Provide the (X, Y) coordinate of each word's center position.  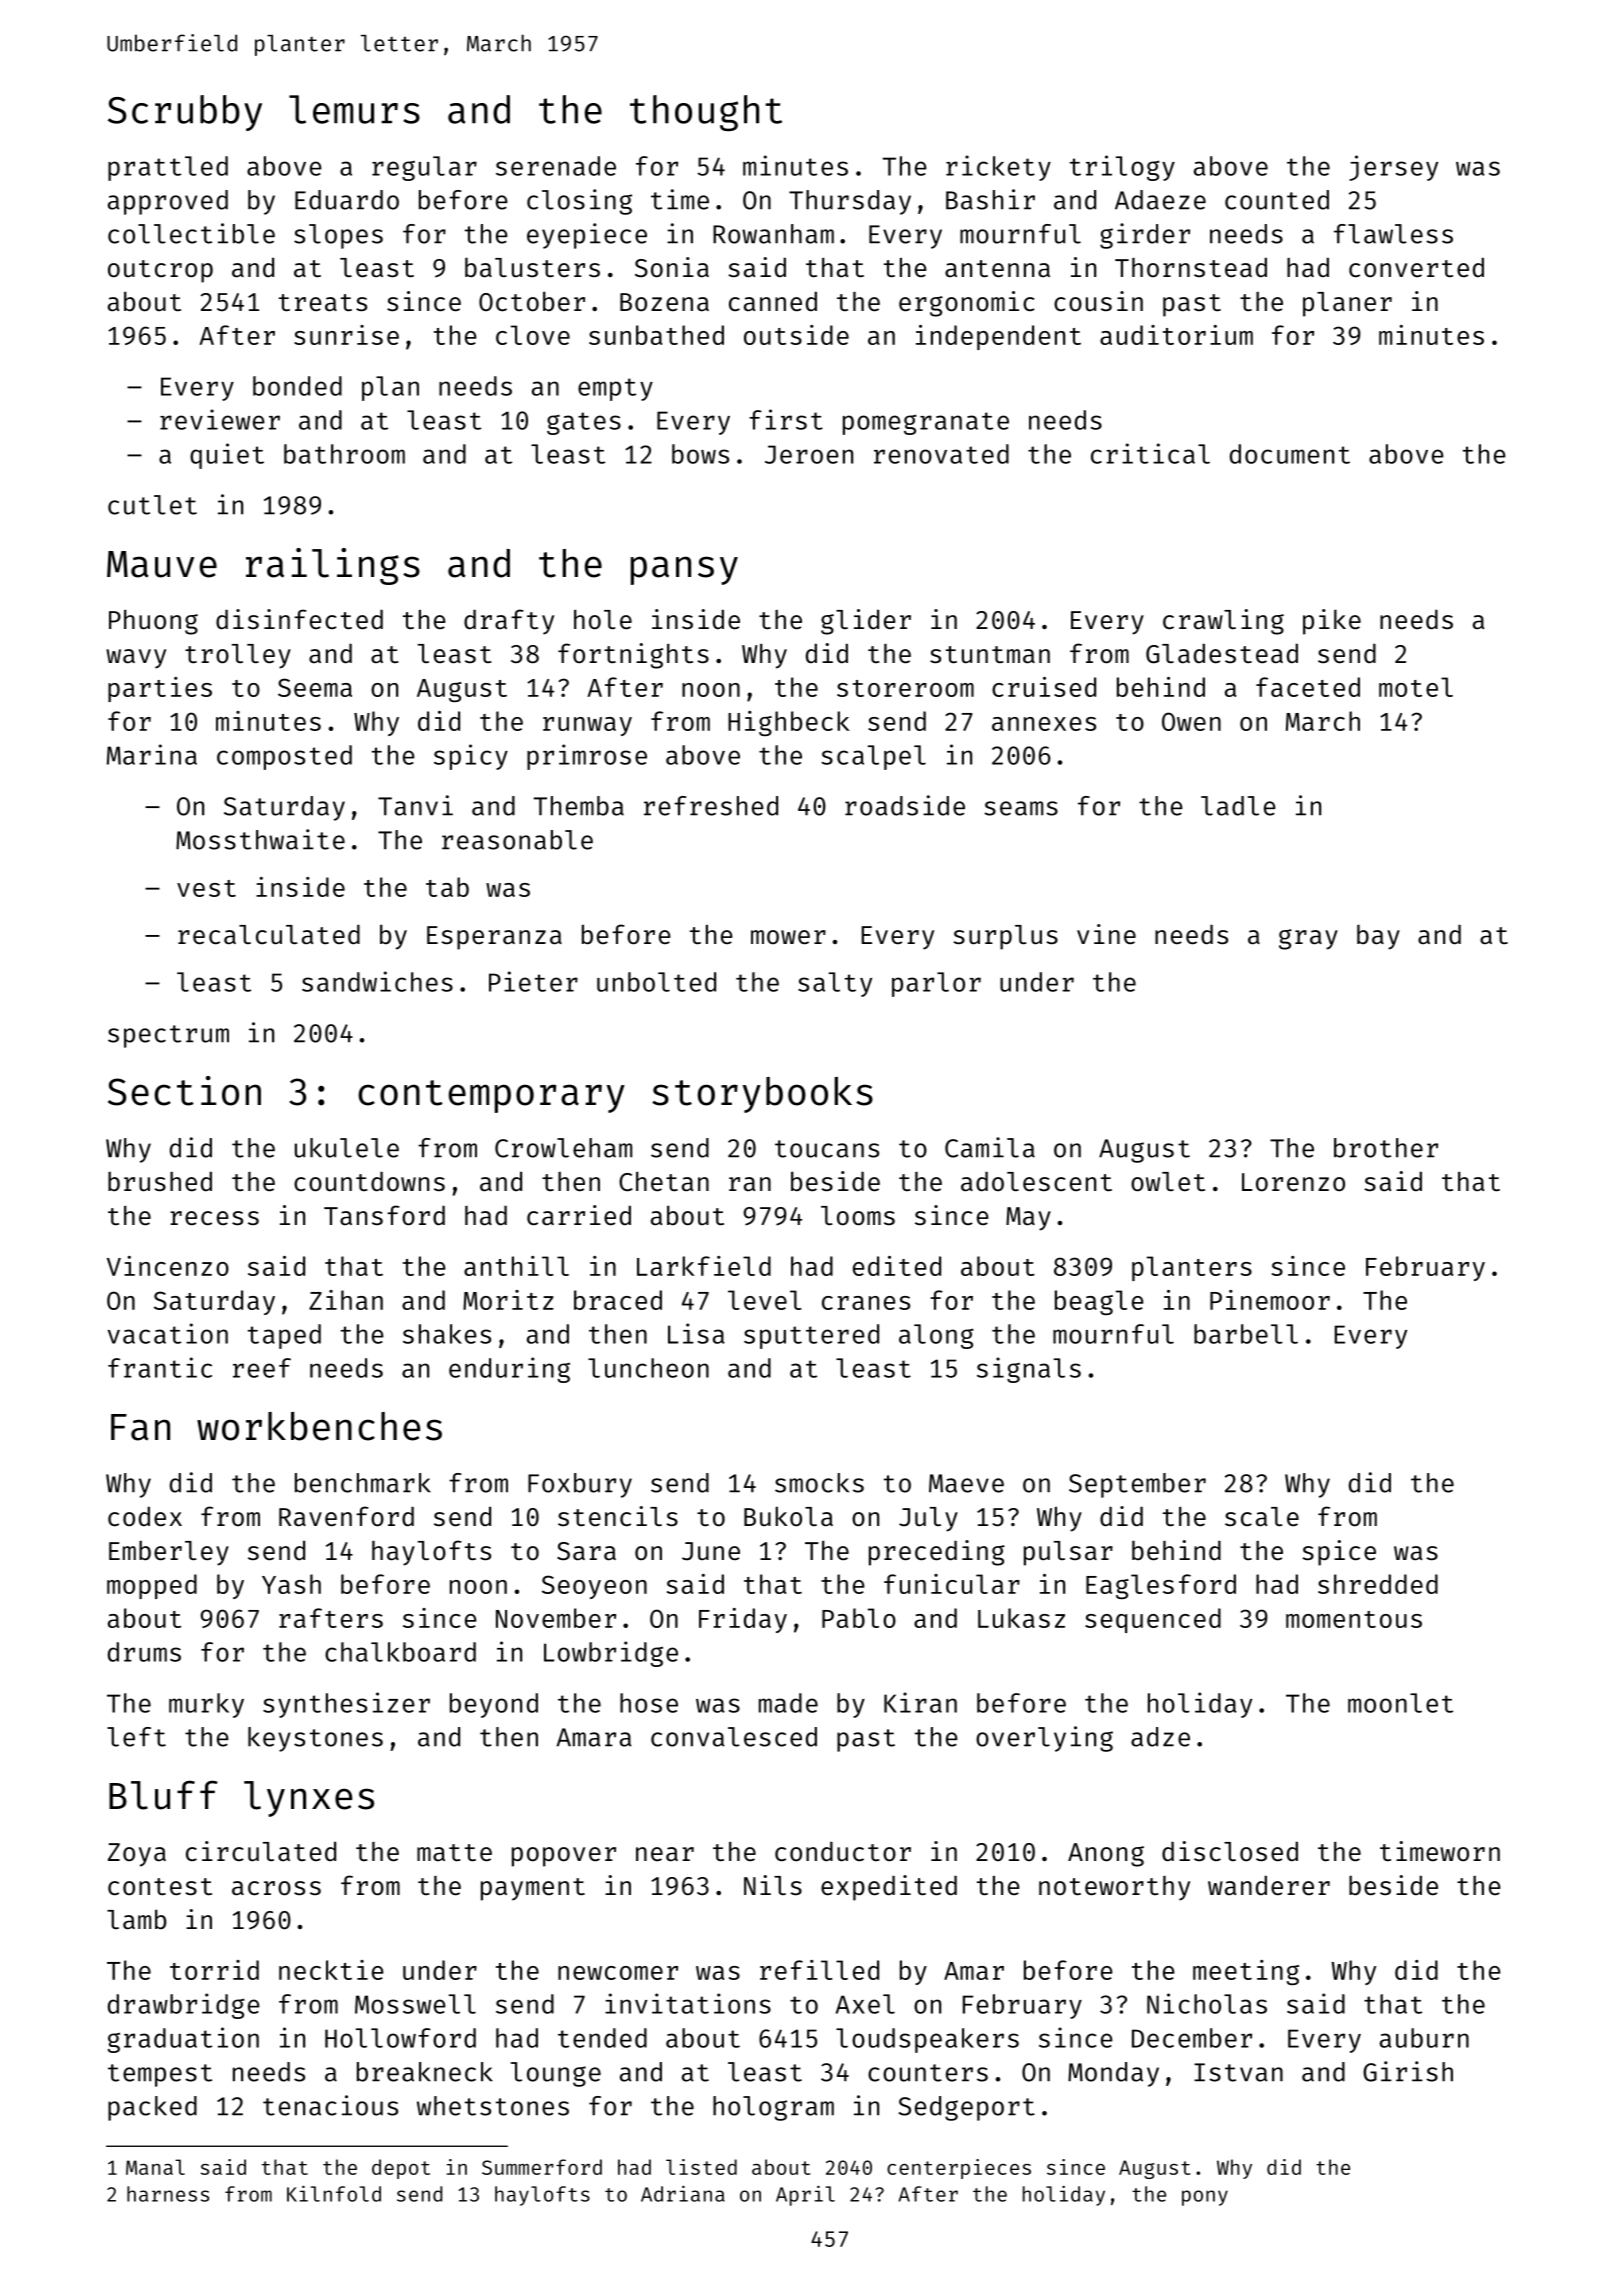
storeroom (905, 688)
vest (206, 888)
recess (214, 1218)
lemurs (354, 109)
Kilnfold (334, 2193)
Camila (990, 1147)
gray (1308, 939)
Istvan (1238, 2072)
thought (706, 113)
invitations (688, 2003)
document (1290, 454)
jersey (1393, 168)
